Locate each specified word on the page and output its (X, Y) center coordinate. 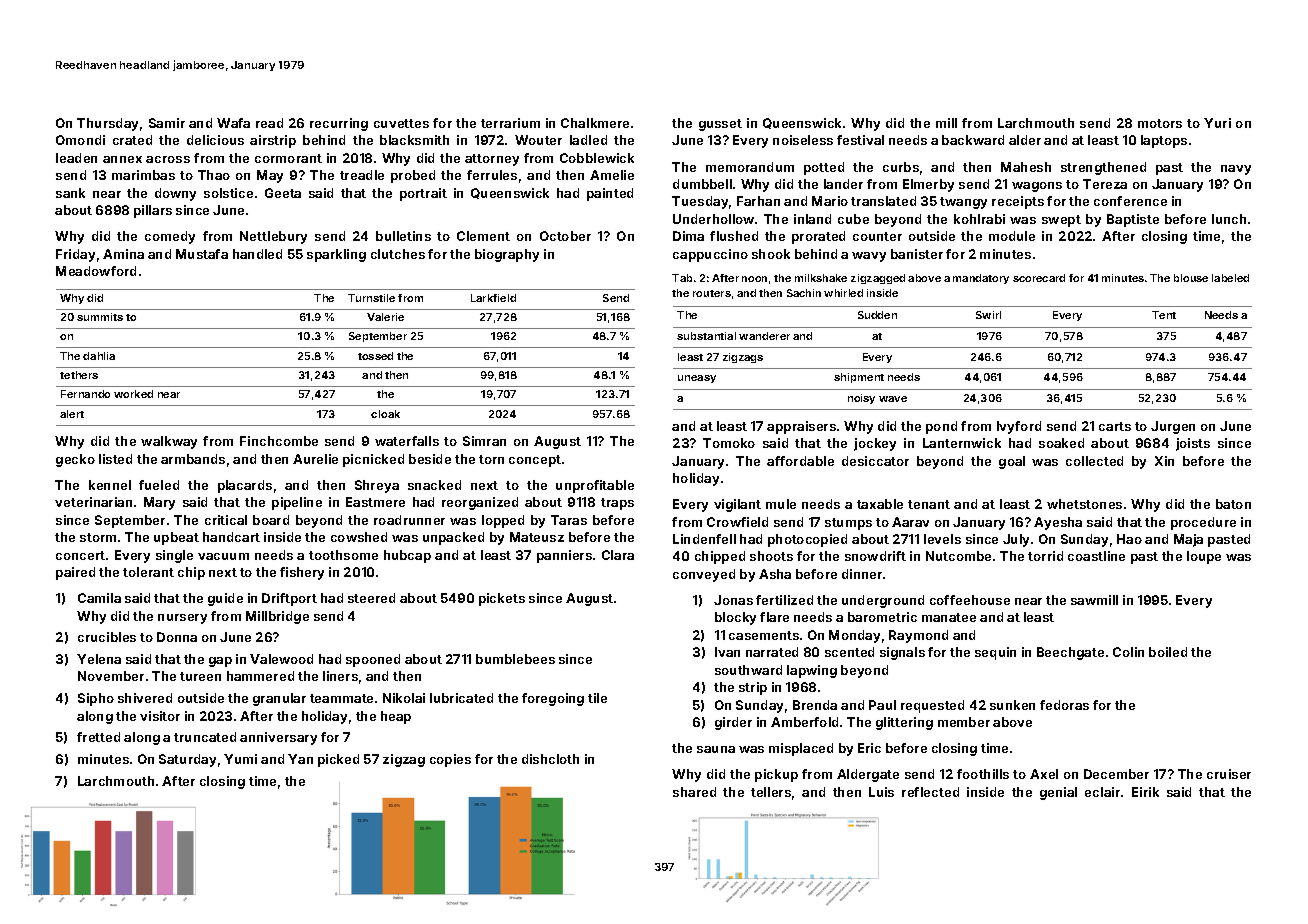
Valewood (281, 659)
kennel (110, 485)
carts (1115, 426)
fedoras (1064, 705)
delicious (215, 140)
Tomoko (729, 443)
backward (973, 140)
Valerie (385, 317)
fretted (98, 737)
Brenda (815, 705)
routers (712, 293)
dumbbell (702, 184)
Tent (1164, 315)
